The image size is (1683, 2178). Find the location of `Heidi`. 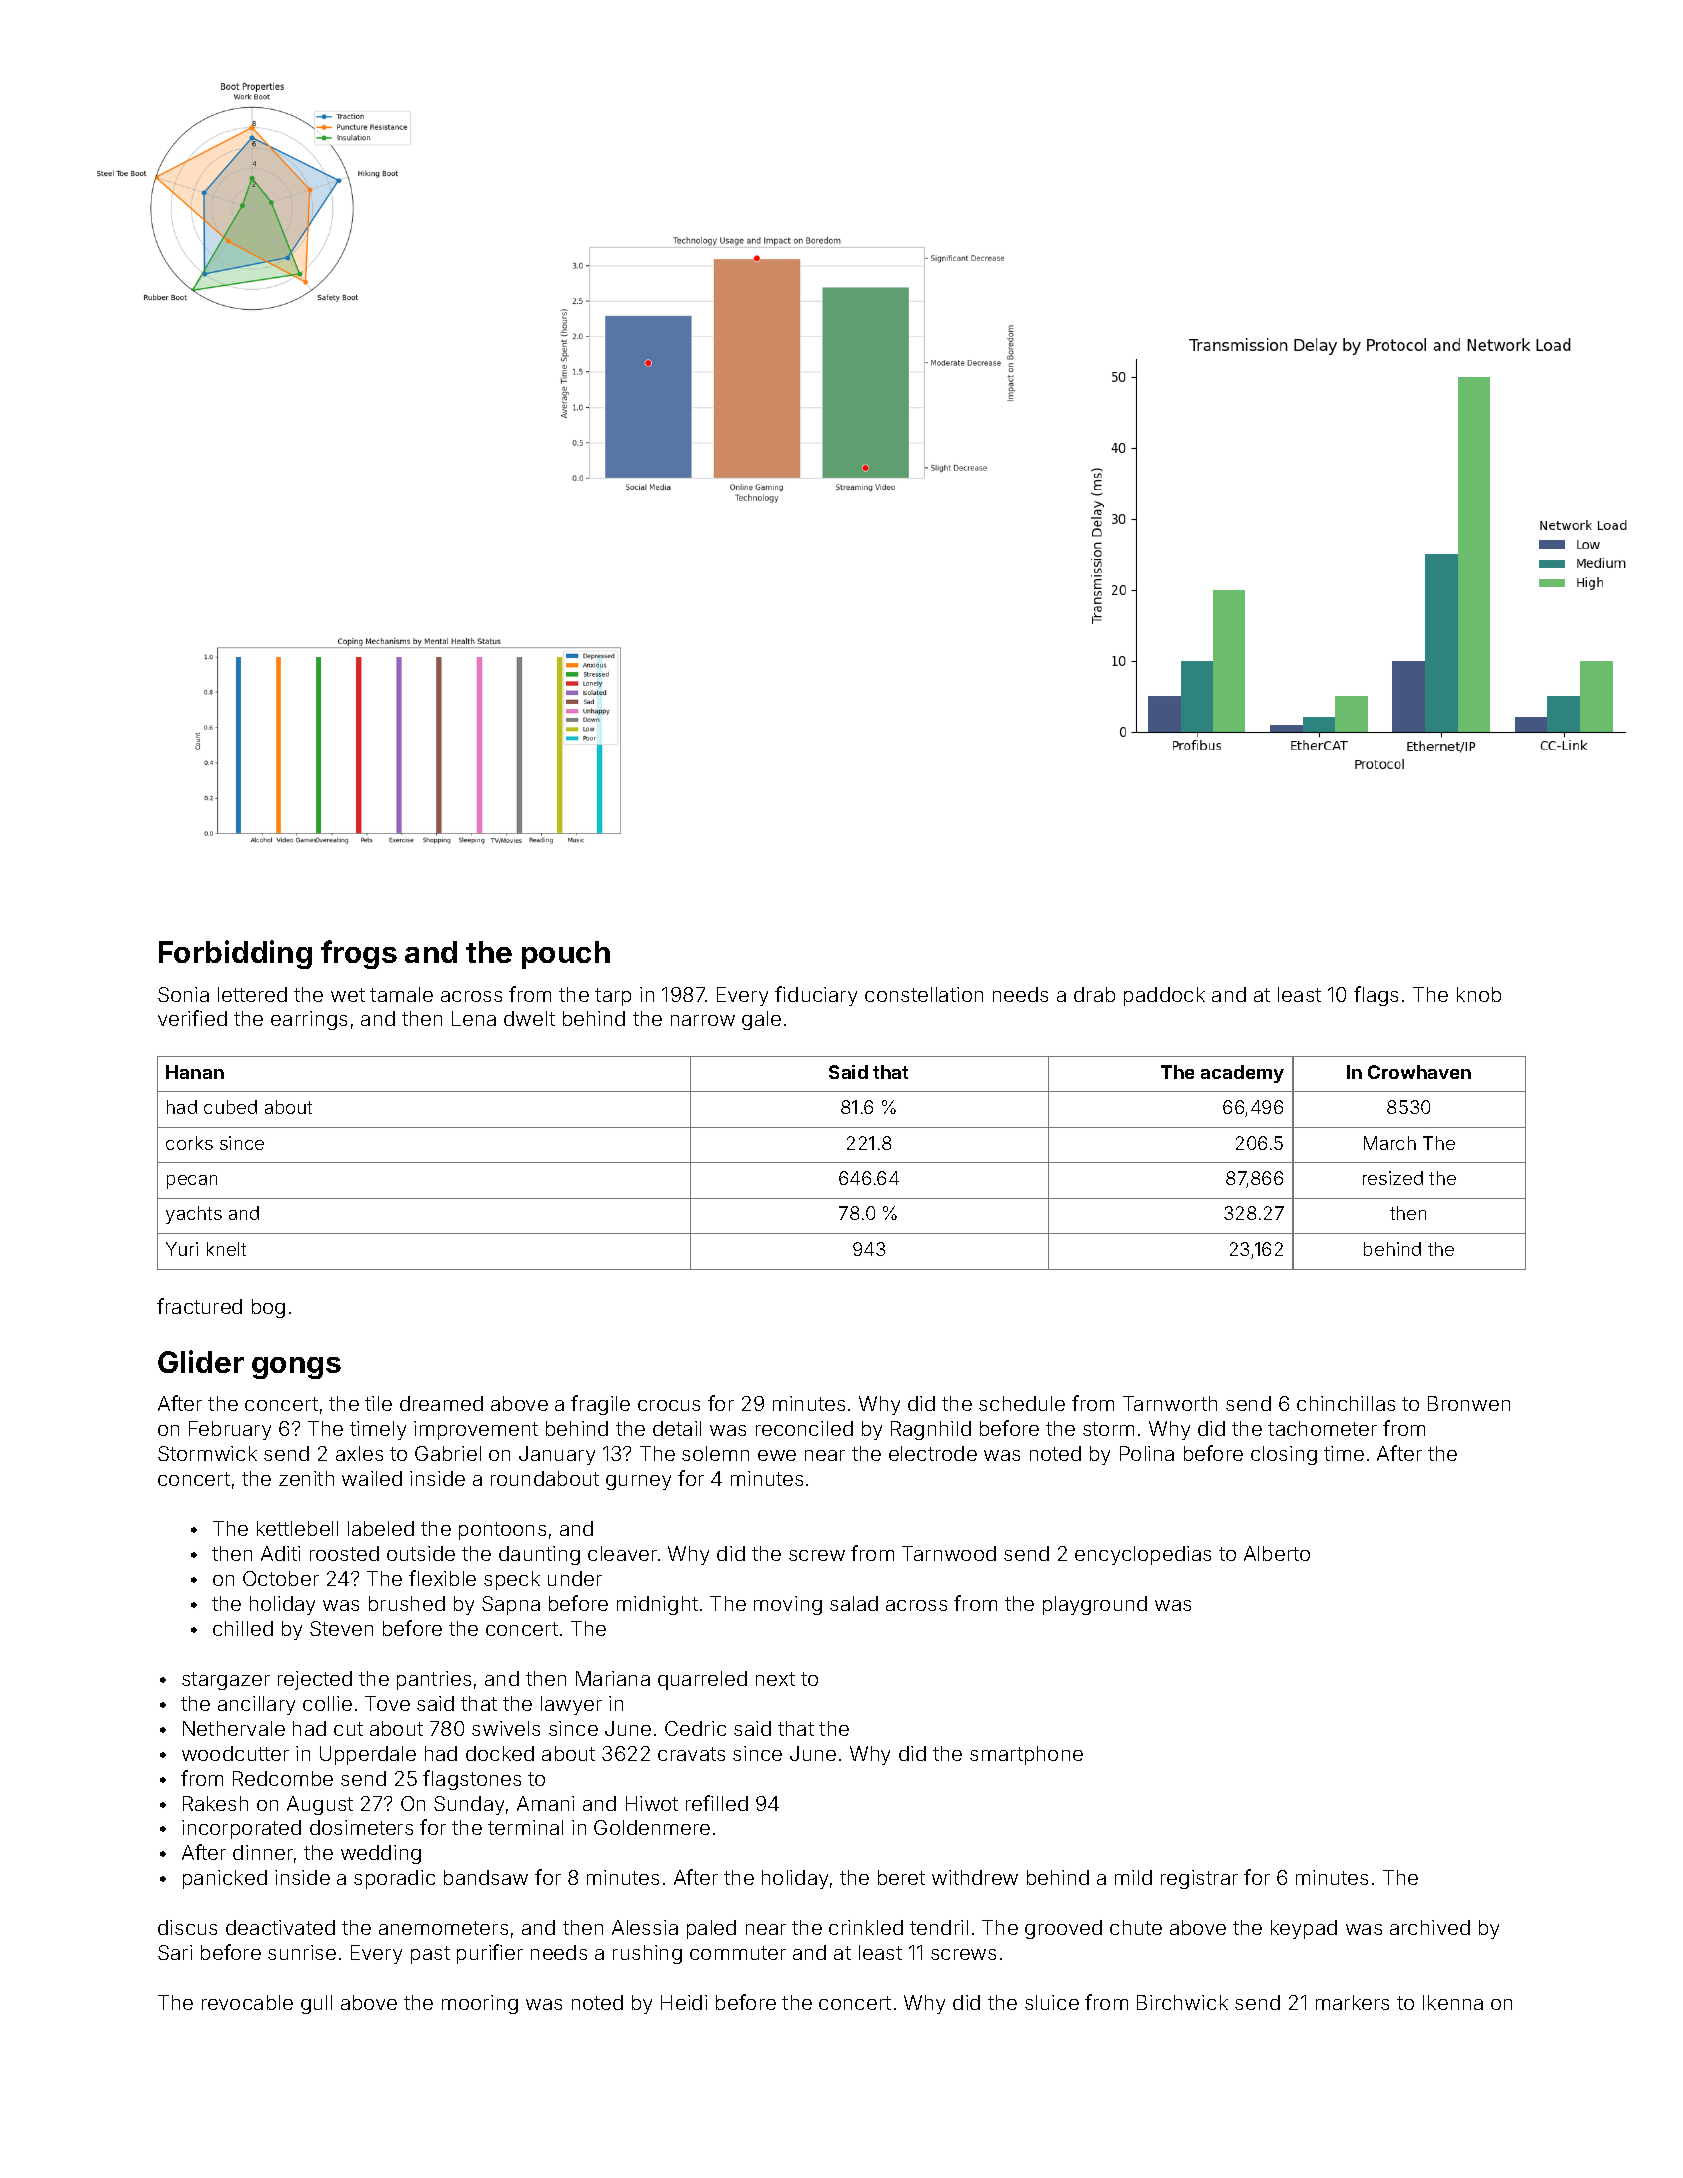

Heidi is located at coordinates (684, 2002).
